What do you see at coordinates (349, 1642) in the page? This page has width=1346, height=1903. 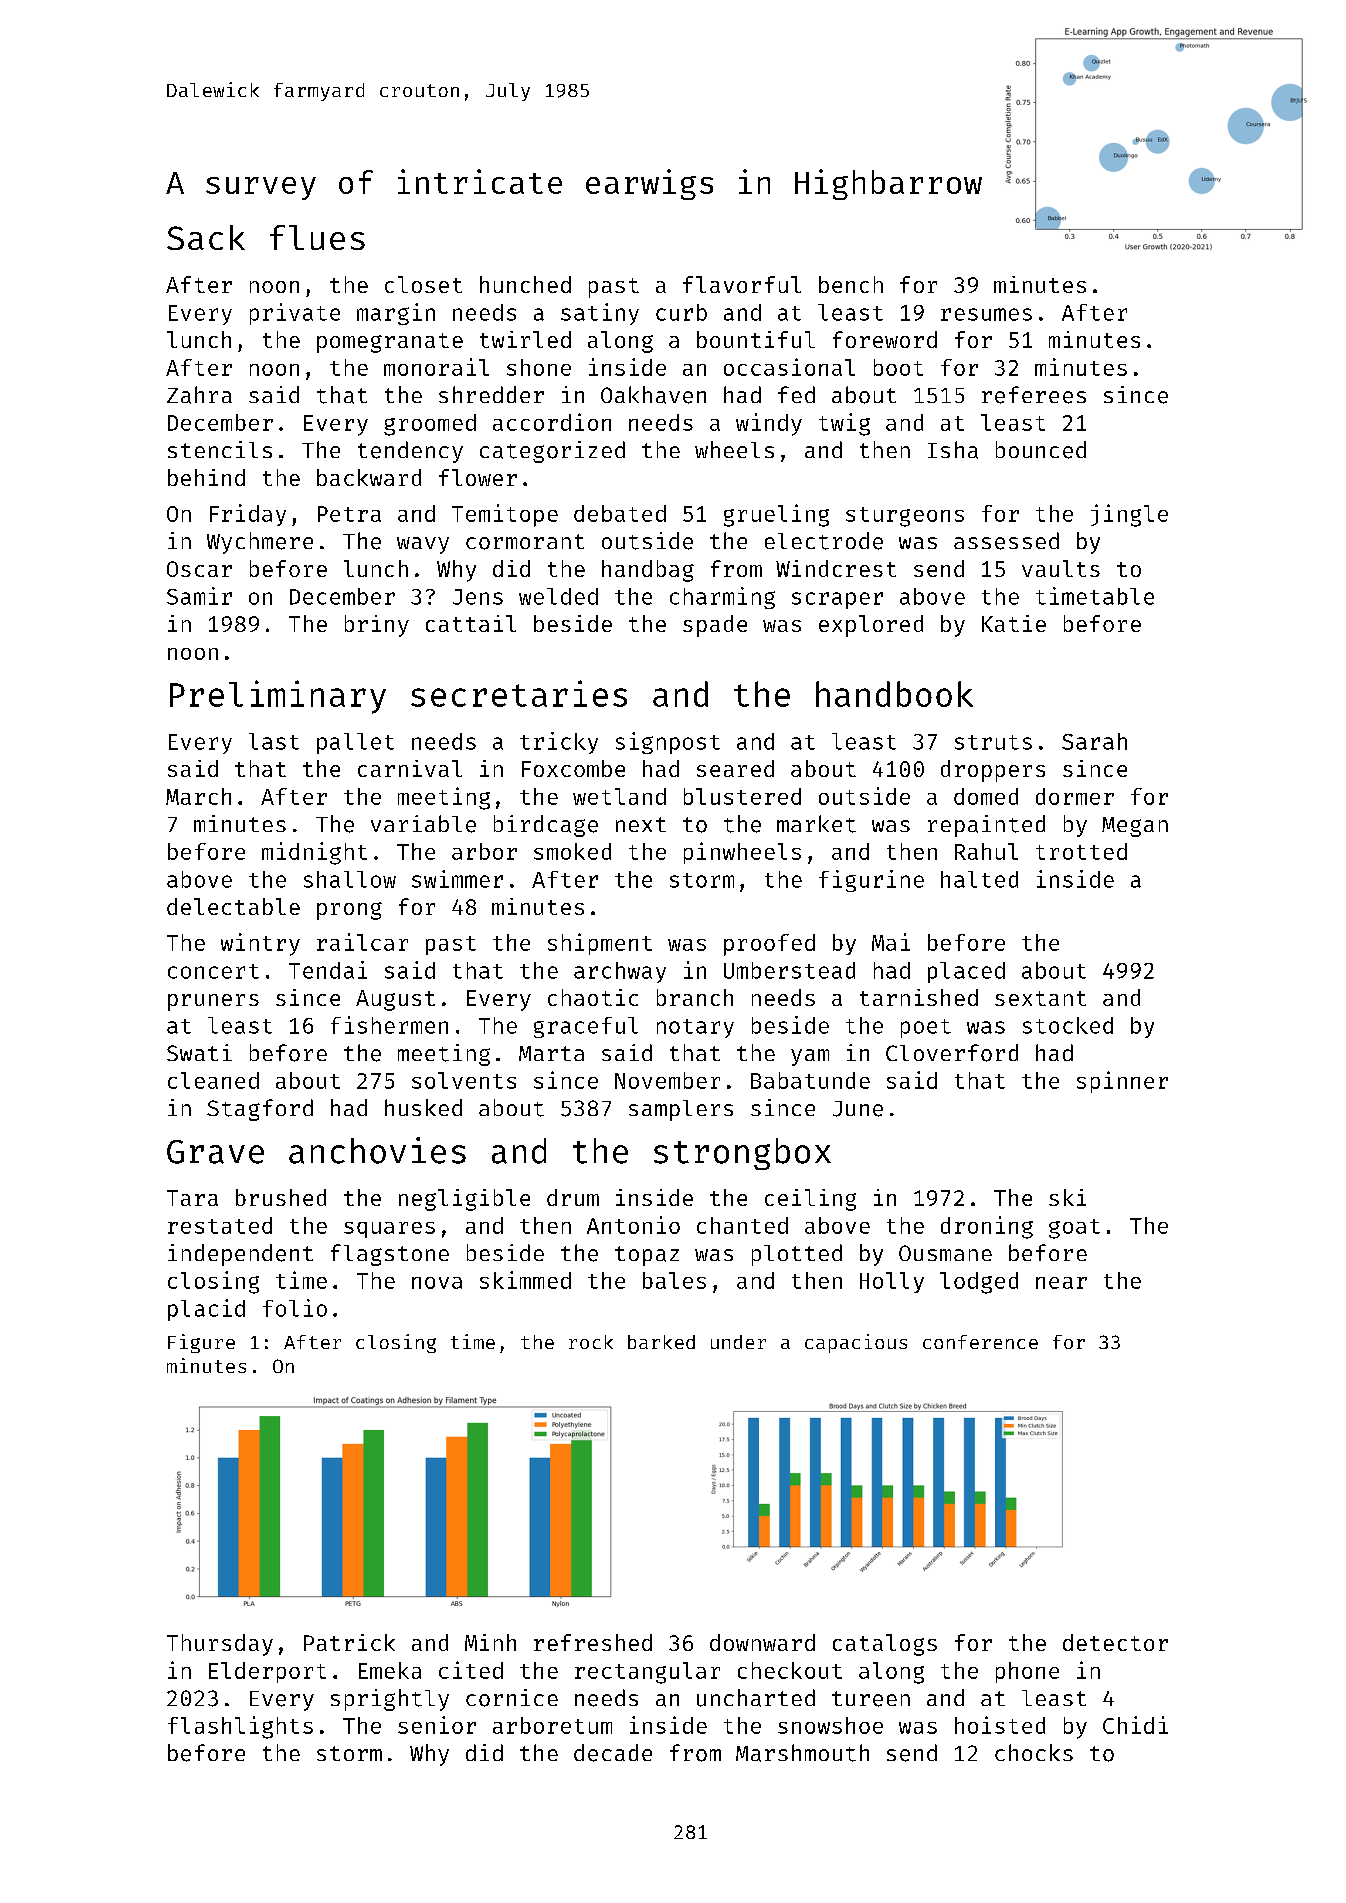 I see `Patrick` at bounding box center [349, 1642].
